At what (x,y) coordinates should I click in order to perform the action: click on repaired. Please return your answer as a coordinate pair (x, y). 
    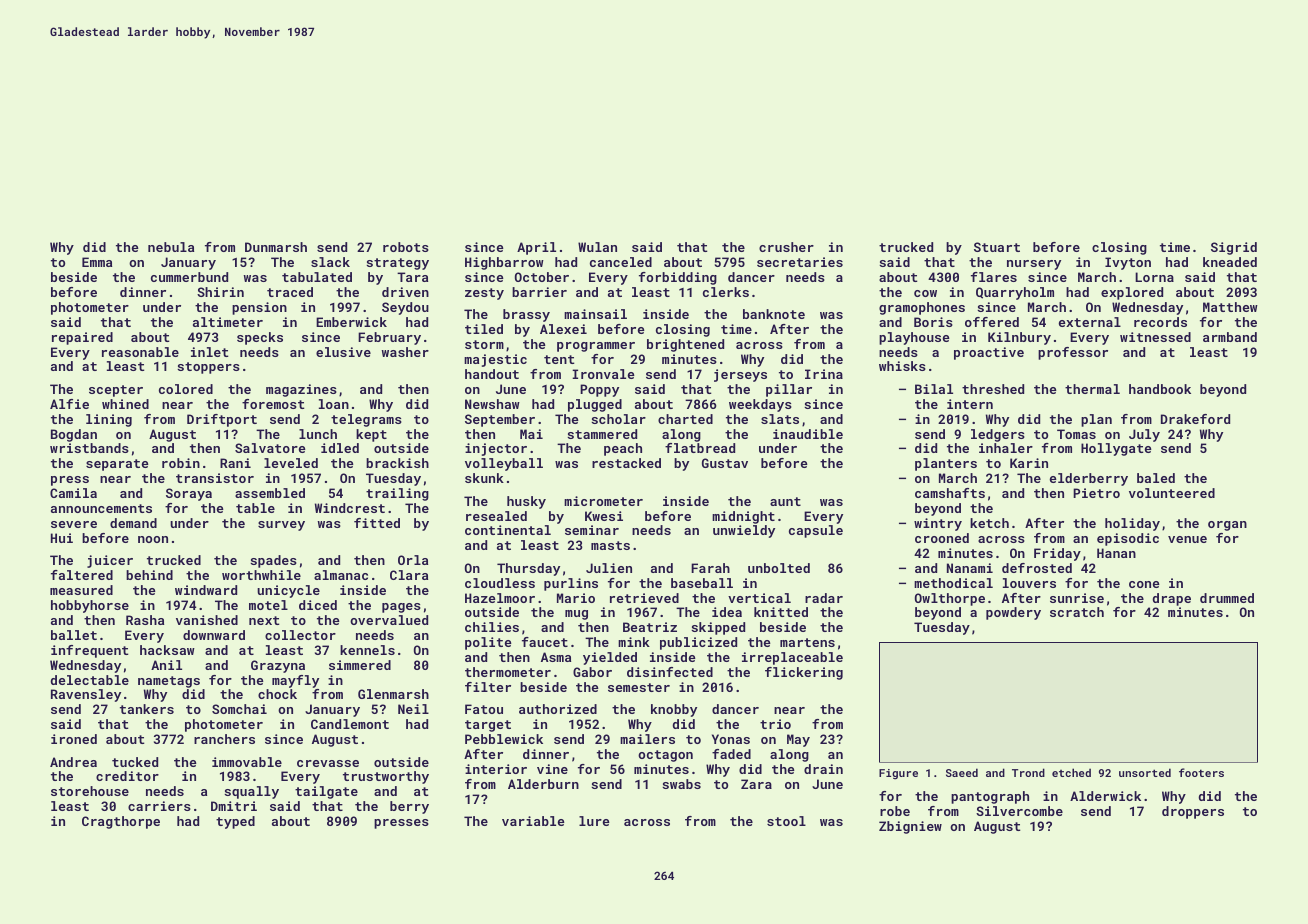
    Looking at the image, I should click on (82, 338).
